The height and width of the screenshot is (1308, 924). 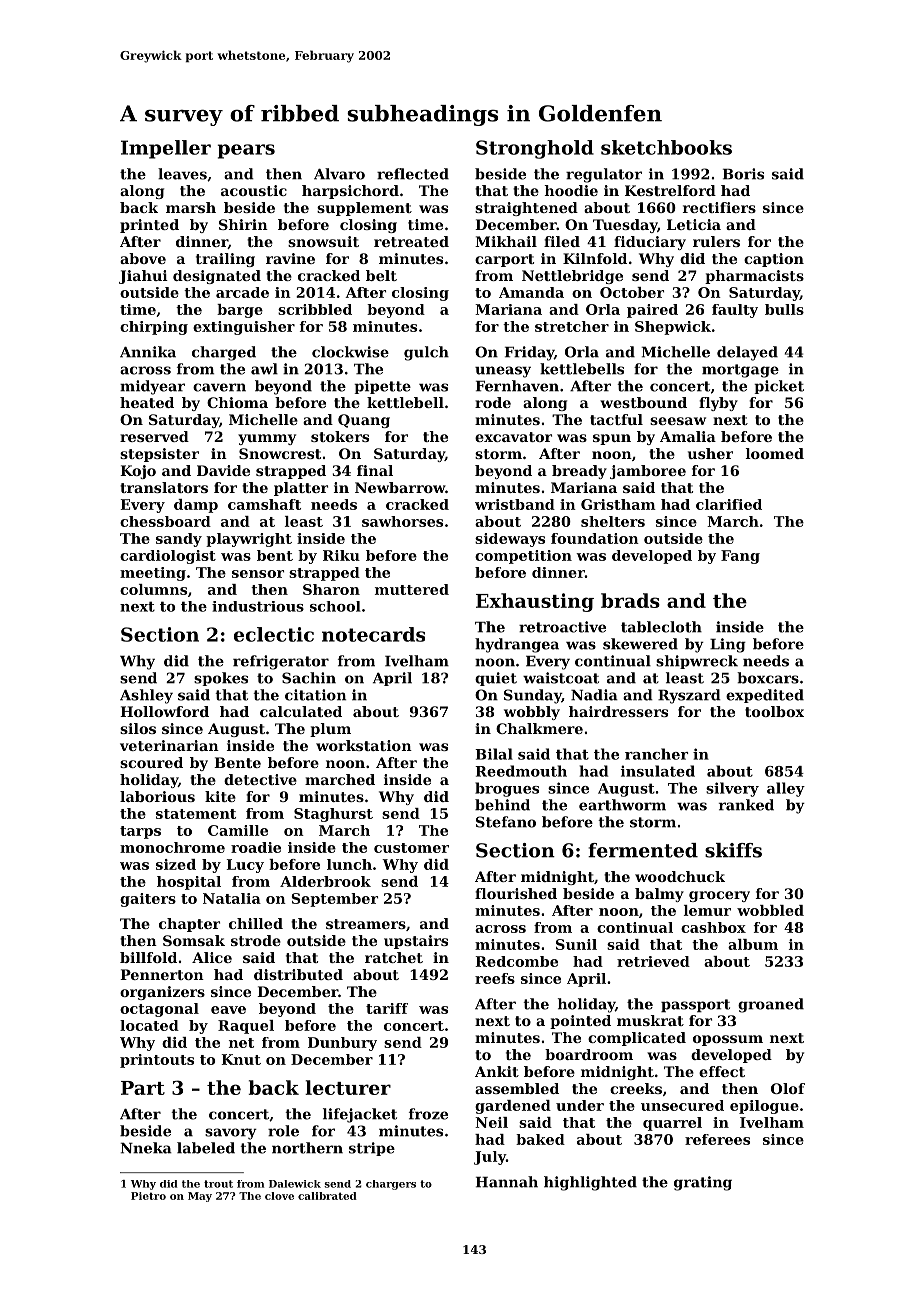 What do you see at coordinates (494, 754) in the screenshot?
I see `Bilal` at bounding box center [494, 754].
